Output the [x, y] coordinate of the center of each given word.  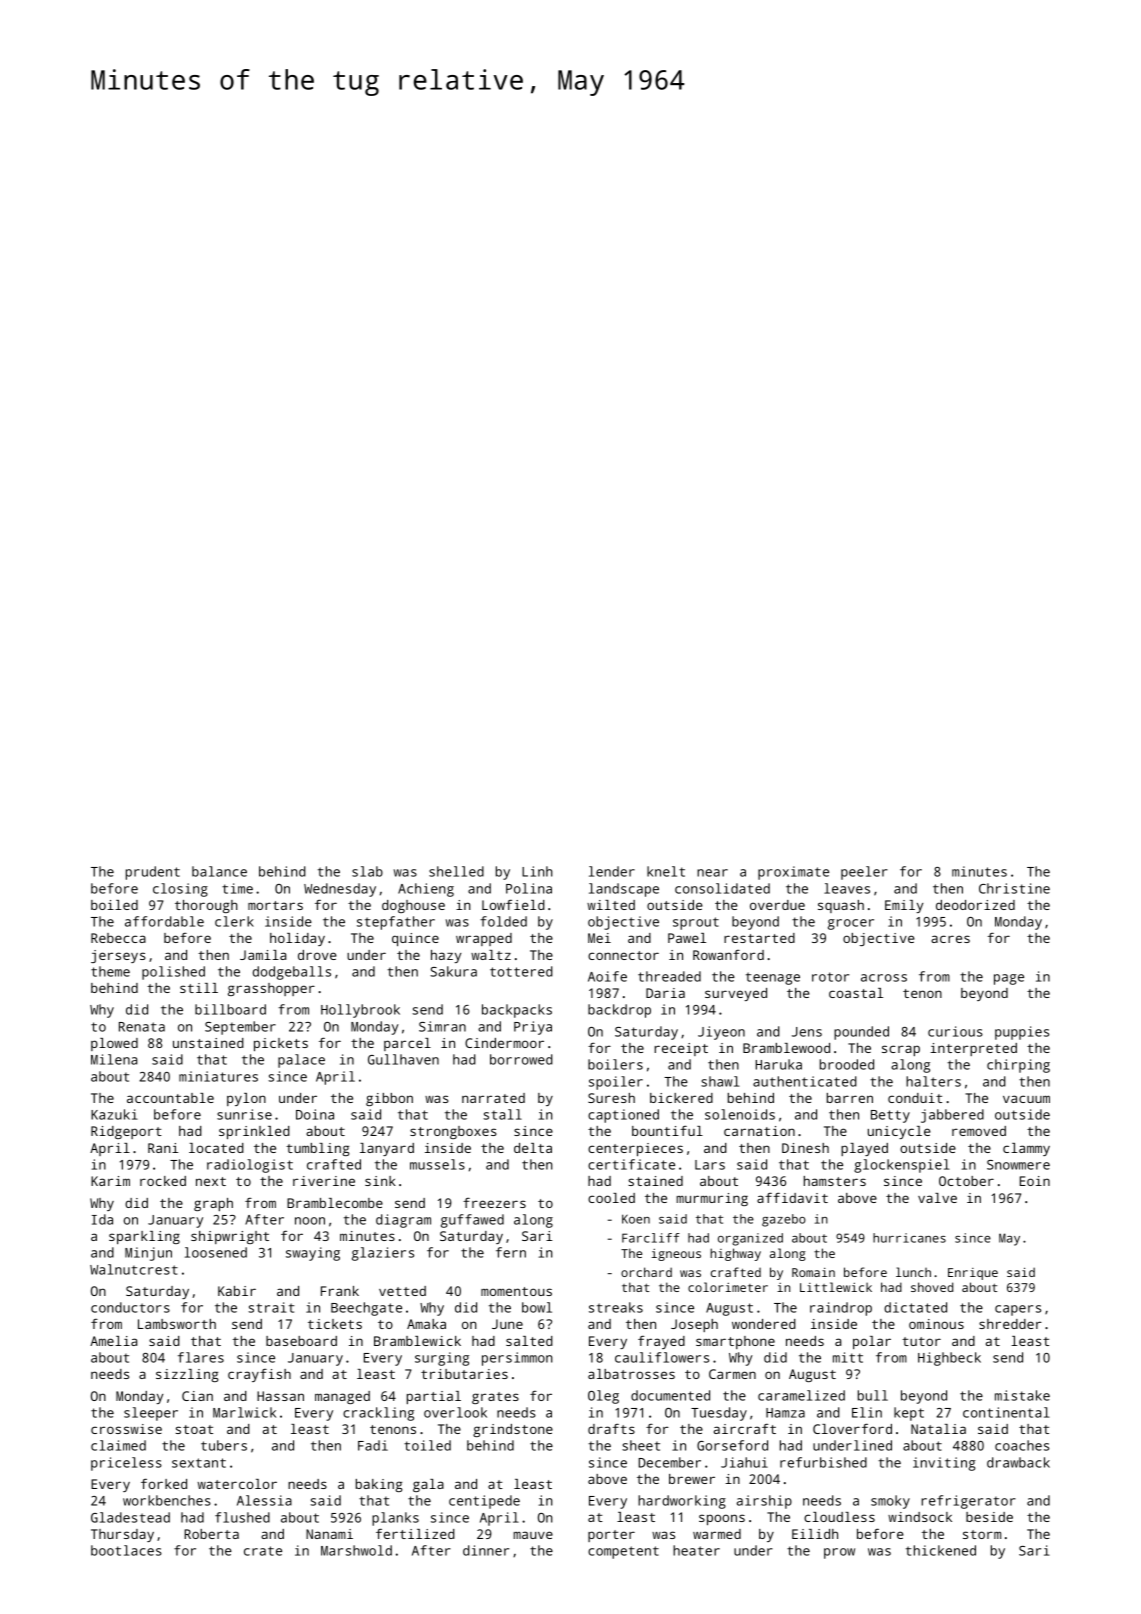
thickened [941, 1550]
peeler [864, 873]
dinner [486, 1550]
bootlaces [126, 1550]
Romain [813, 1272]
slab [367, 871]
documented [670, 1395]
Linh [537, 871]
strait [271, 1307]
